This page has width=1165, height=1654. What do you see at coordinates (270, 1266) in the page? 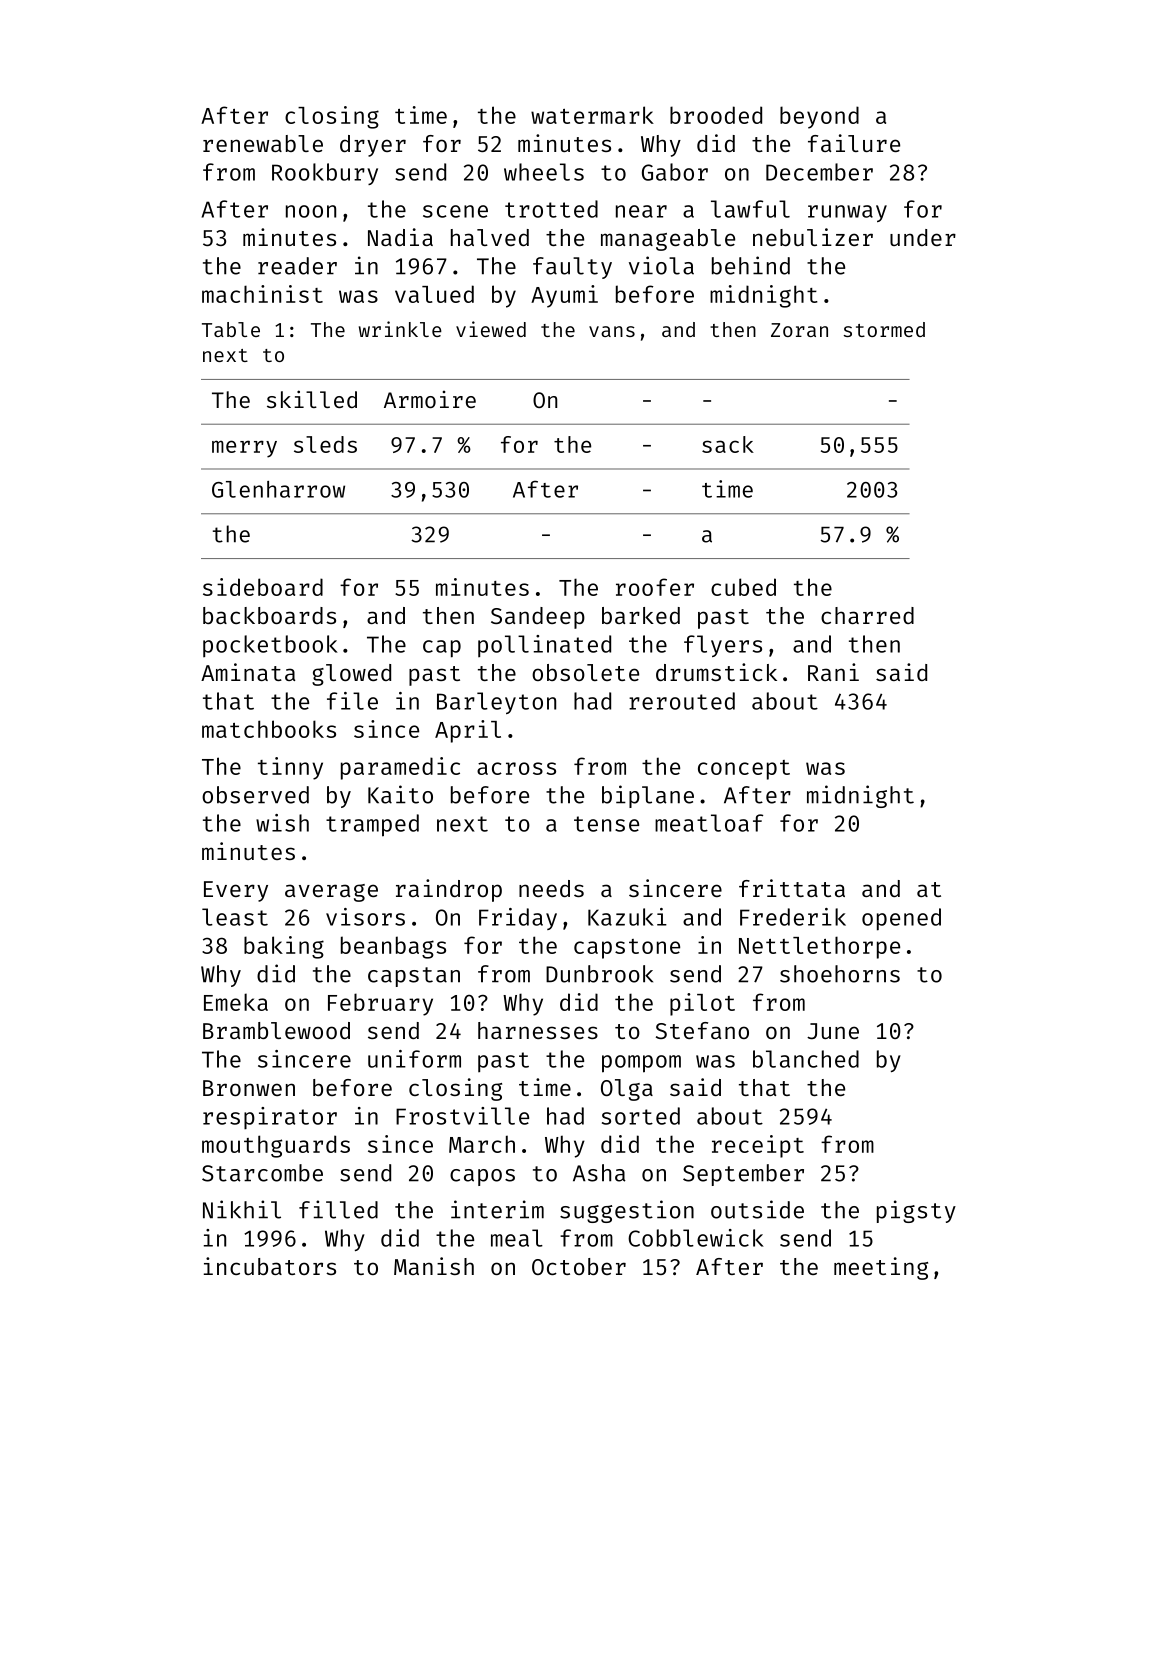
I see `incubators` at bounding box center [270, 1266].
